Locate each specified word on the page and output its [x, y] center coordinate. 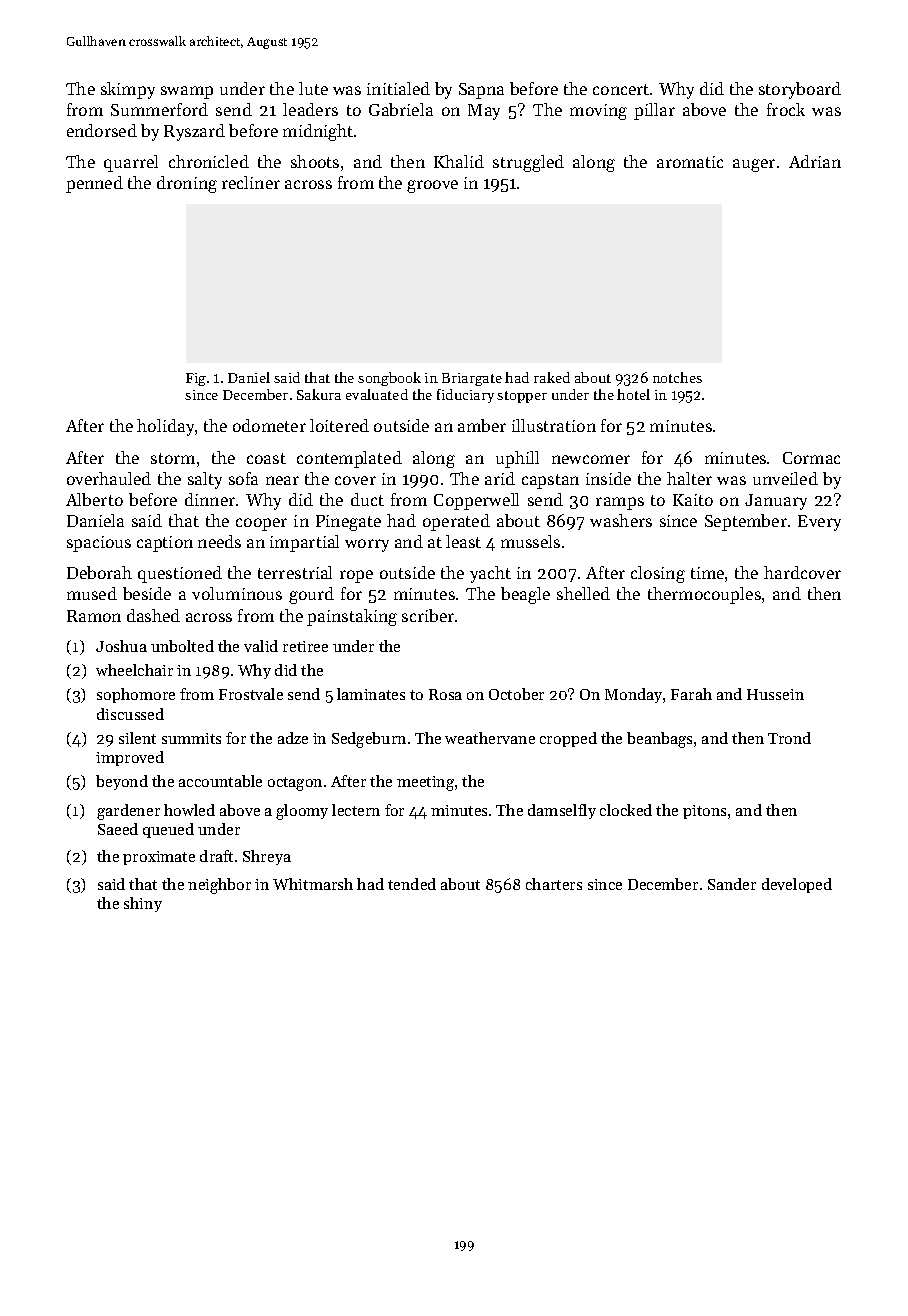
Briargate [472, 379]
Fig [196, 379]
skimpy [128, 90]
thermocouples [704, 595]
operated [456, 522]
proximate [159, 858]
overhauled [109, 478]
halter [689, 478]
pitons [704, 812]
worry [367, 545]
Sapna [481, 91]
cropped [568, 739]
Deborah [99, 572]
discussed [130, 714]
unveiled [785, 478]
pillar [654, 111]
